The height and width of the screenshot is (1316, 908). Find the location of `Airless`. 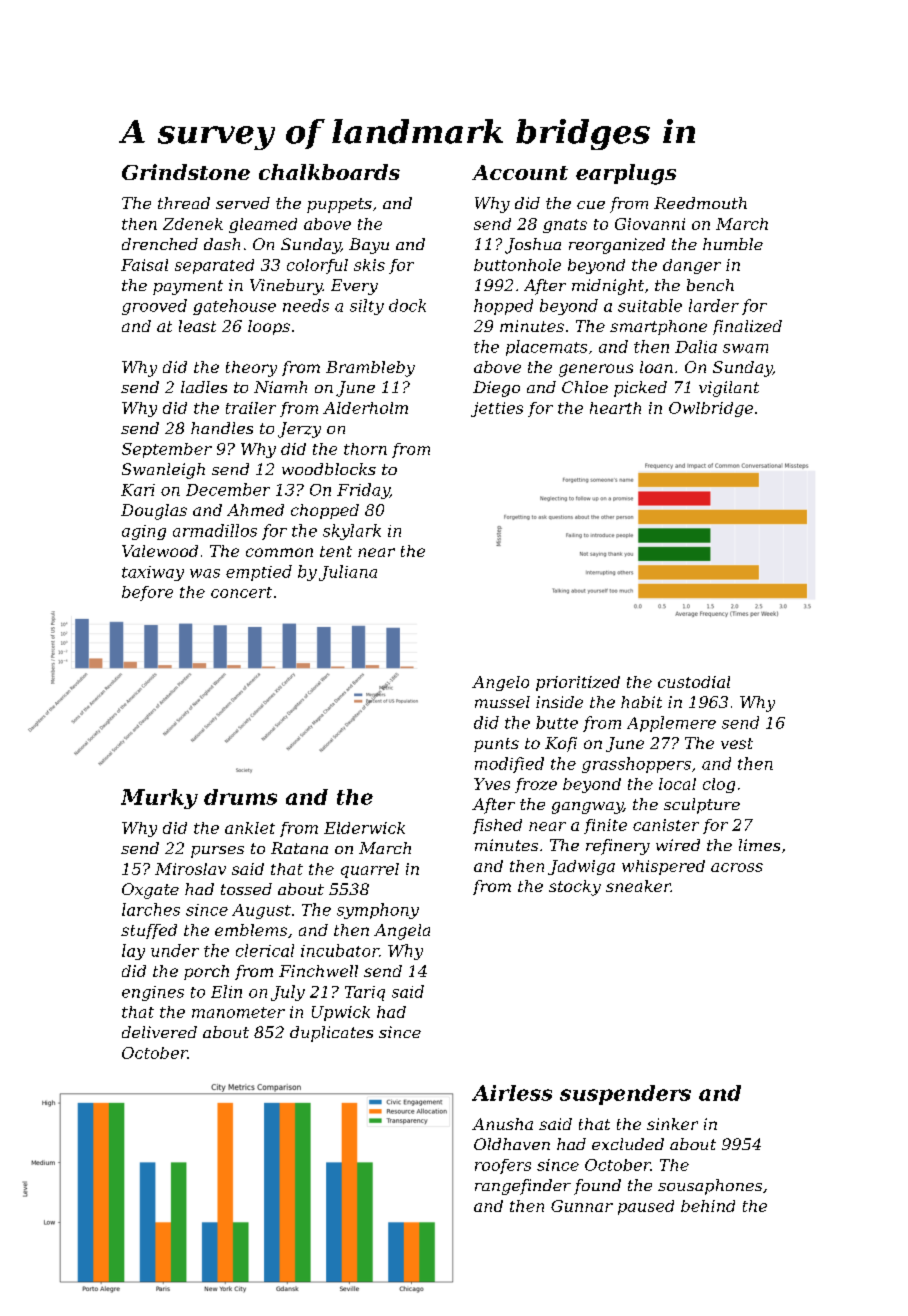

Airless is located at coordinates (512, 1093).
